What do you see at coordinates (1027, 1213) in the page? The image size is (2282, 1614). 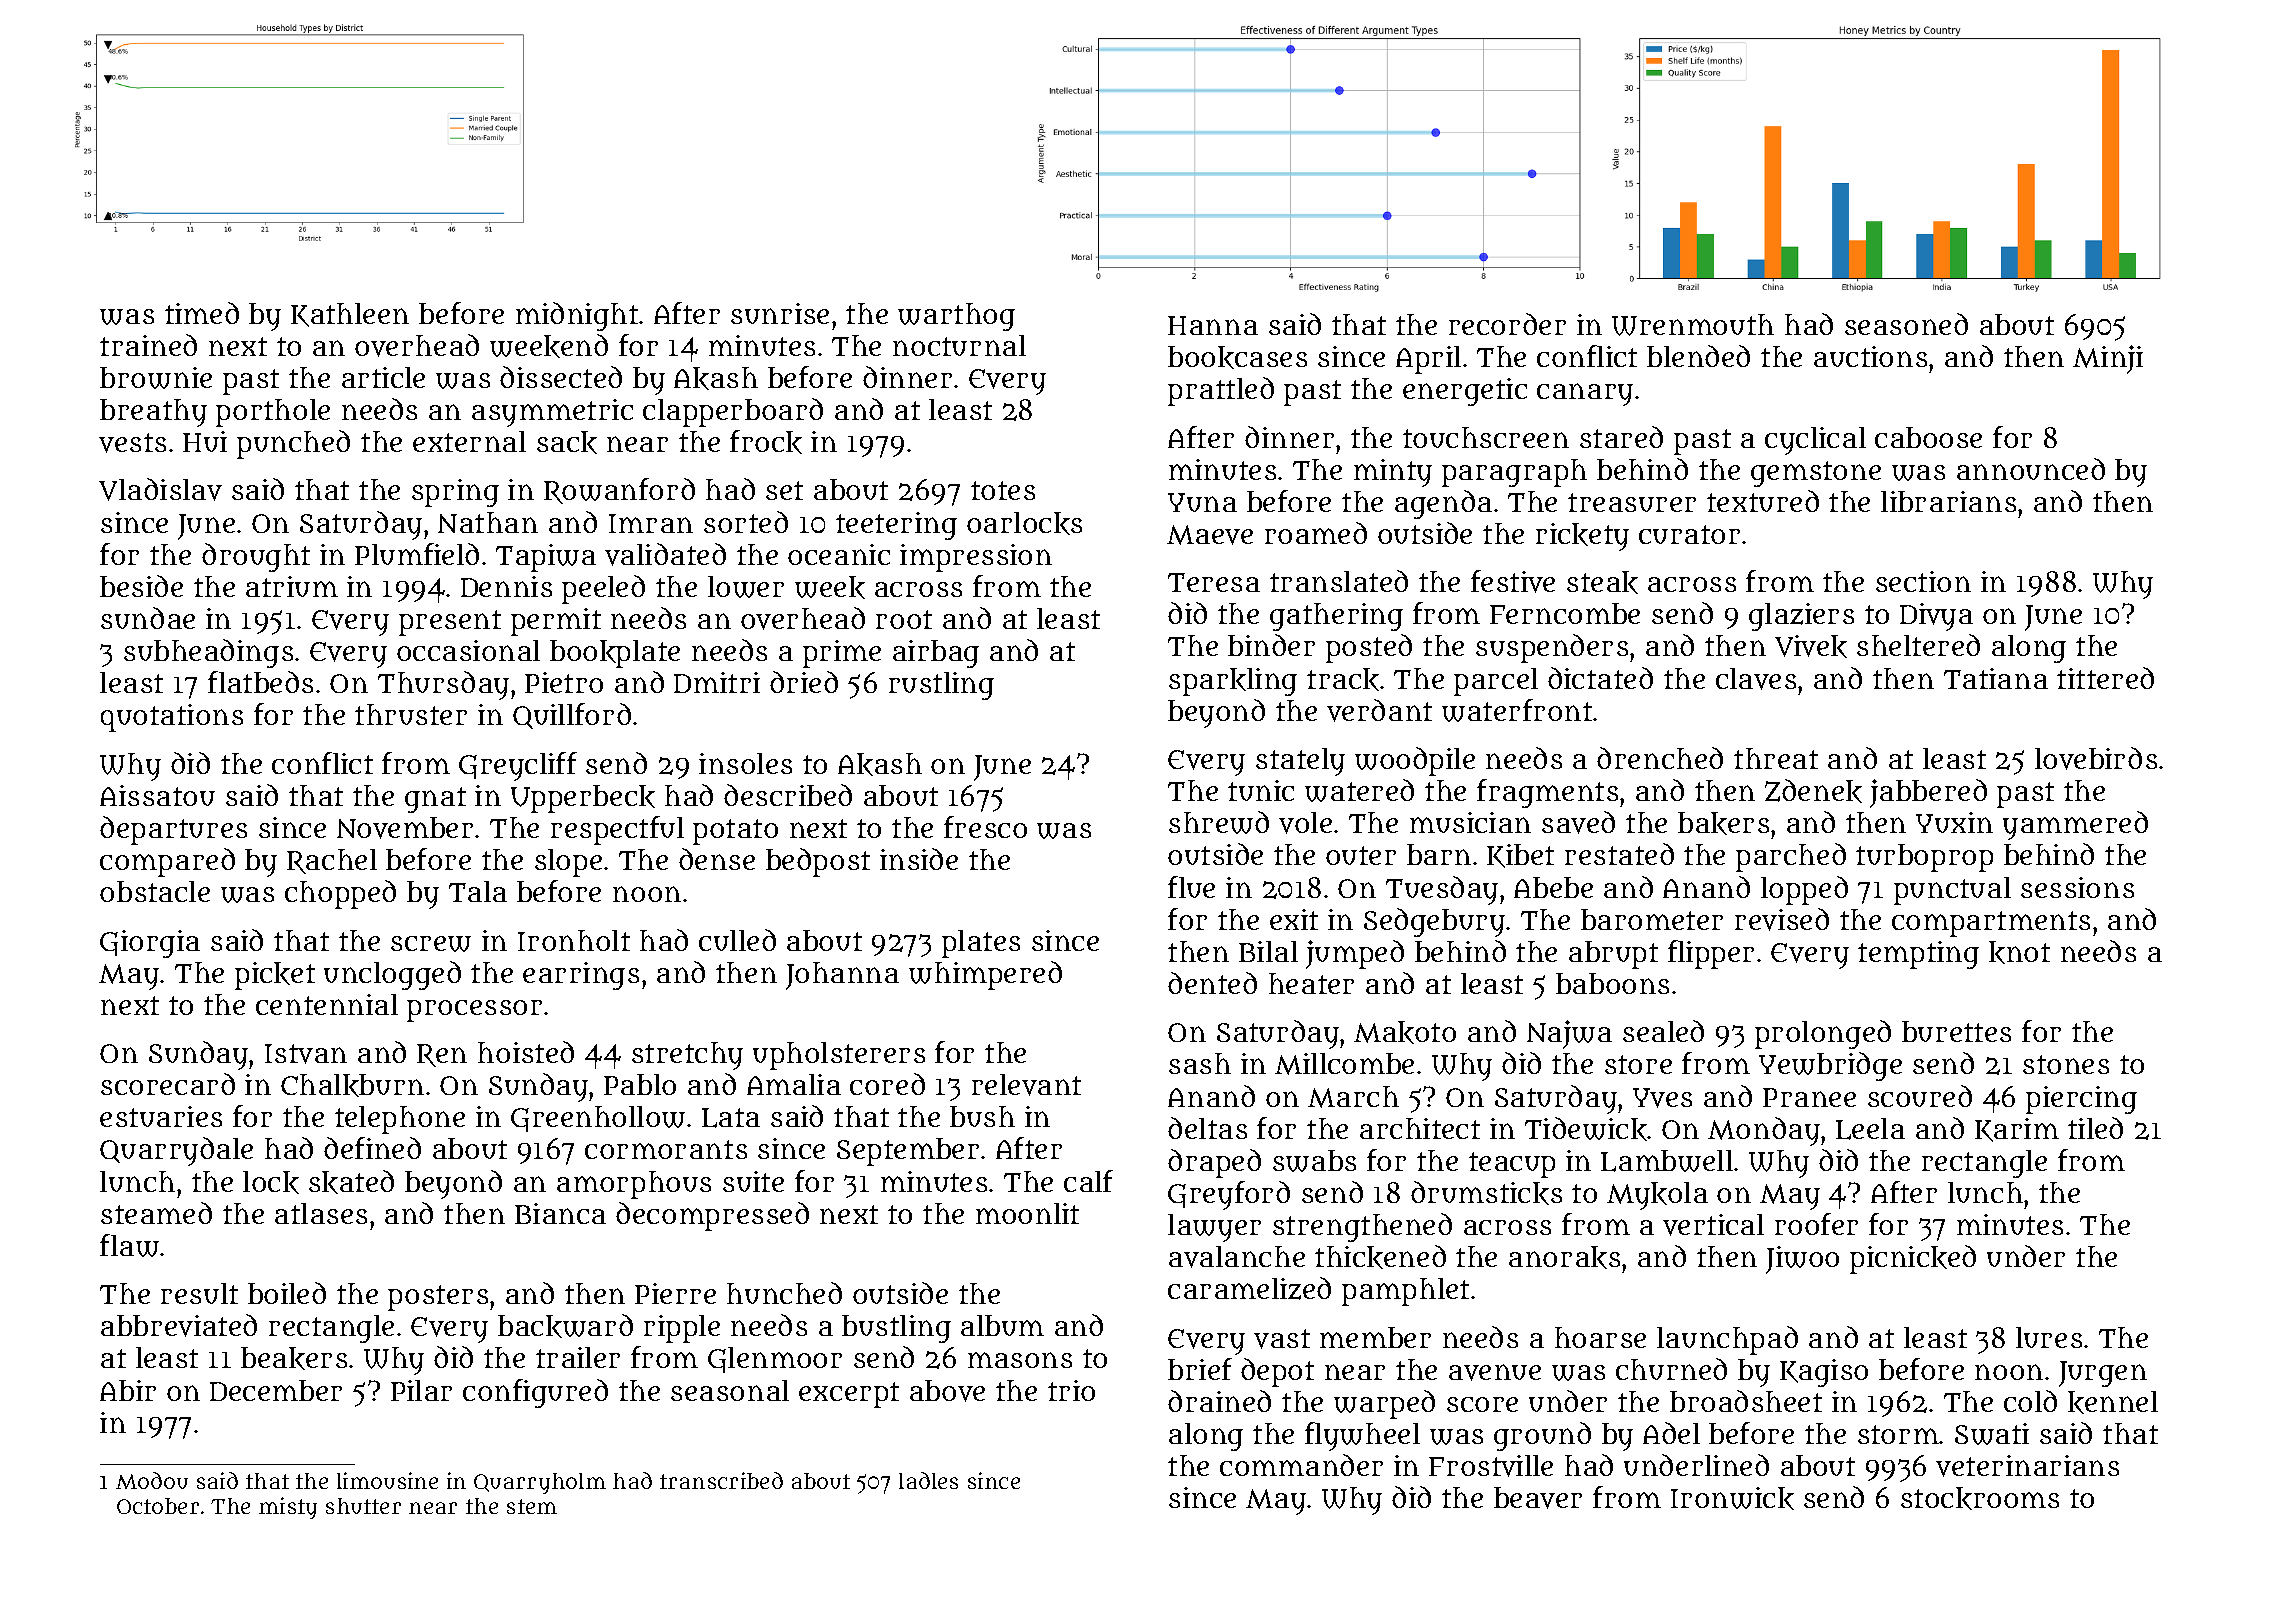 I see `moonlit` at bounding box center [1027, 1213].
